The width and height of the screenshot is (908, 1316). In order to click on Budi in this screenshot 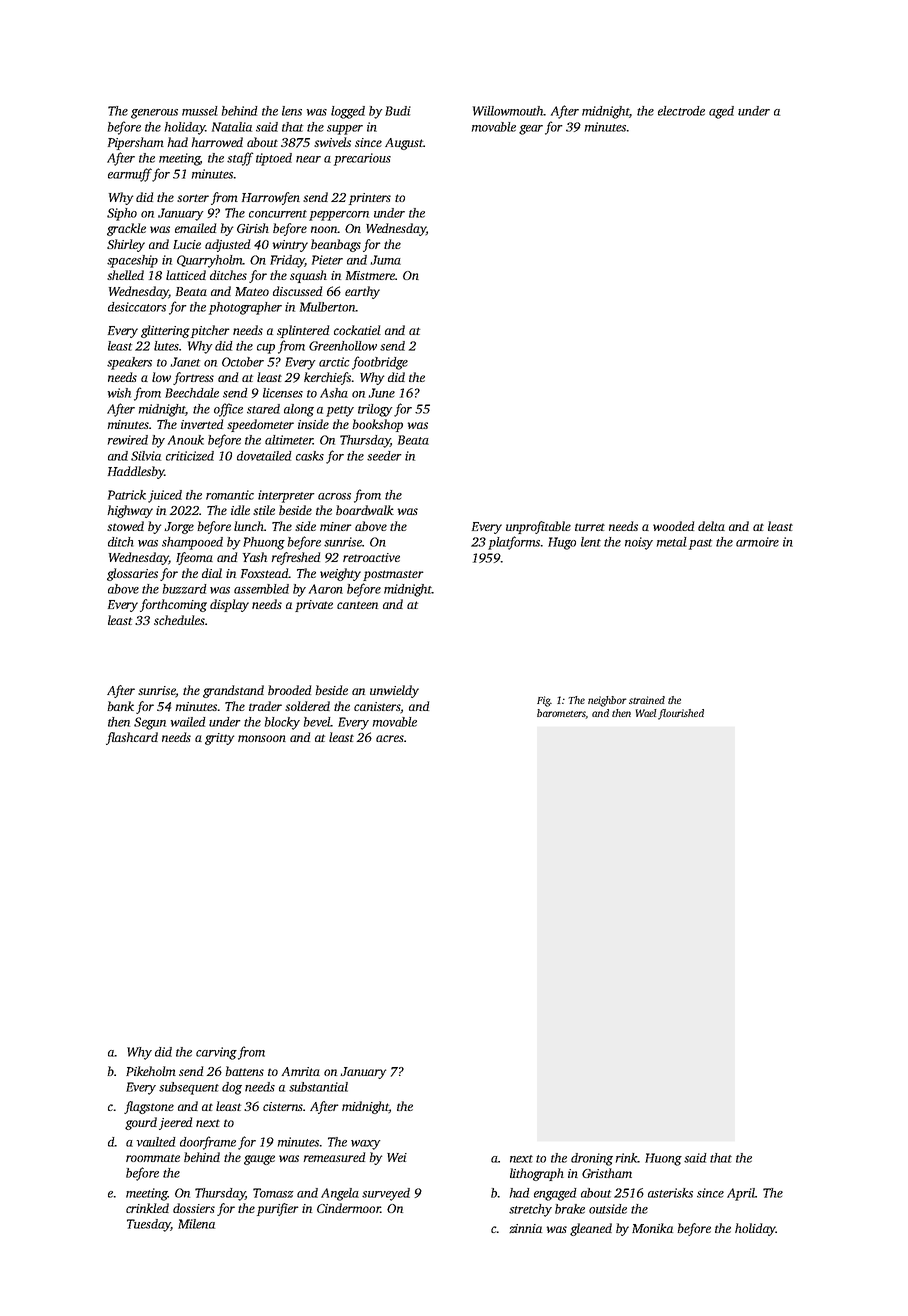, I will do `click(398, 111)`.
